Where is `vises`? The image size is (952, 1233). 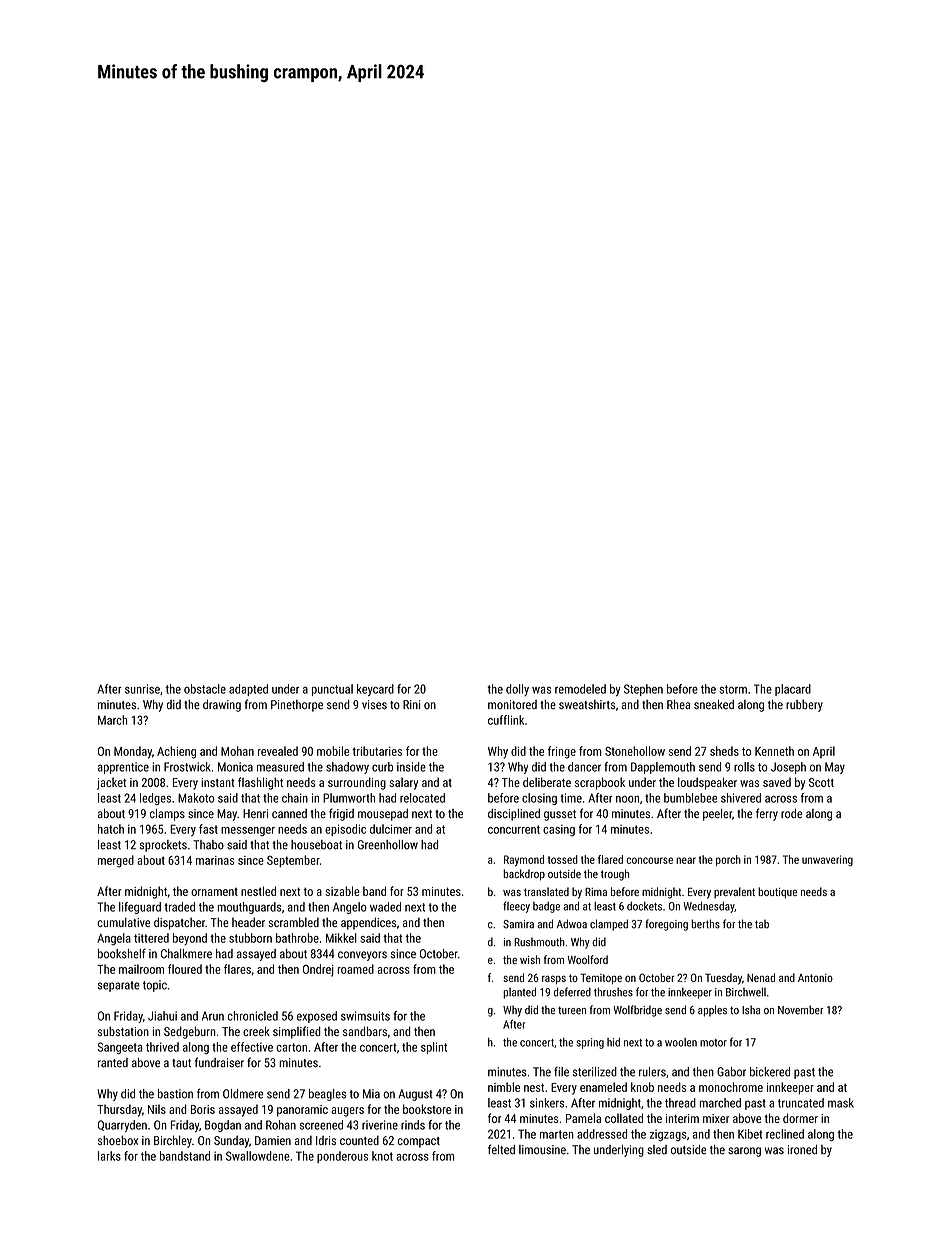
vises is located at coordinates (374, 705).
